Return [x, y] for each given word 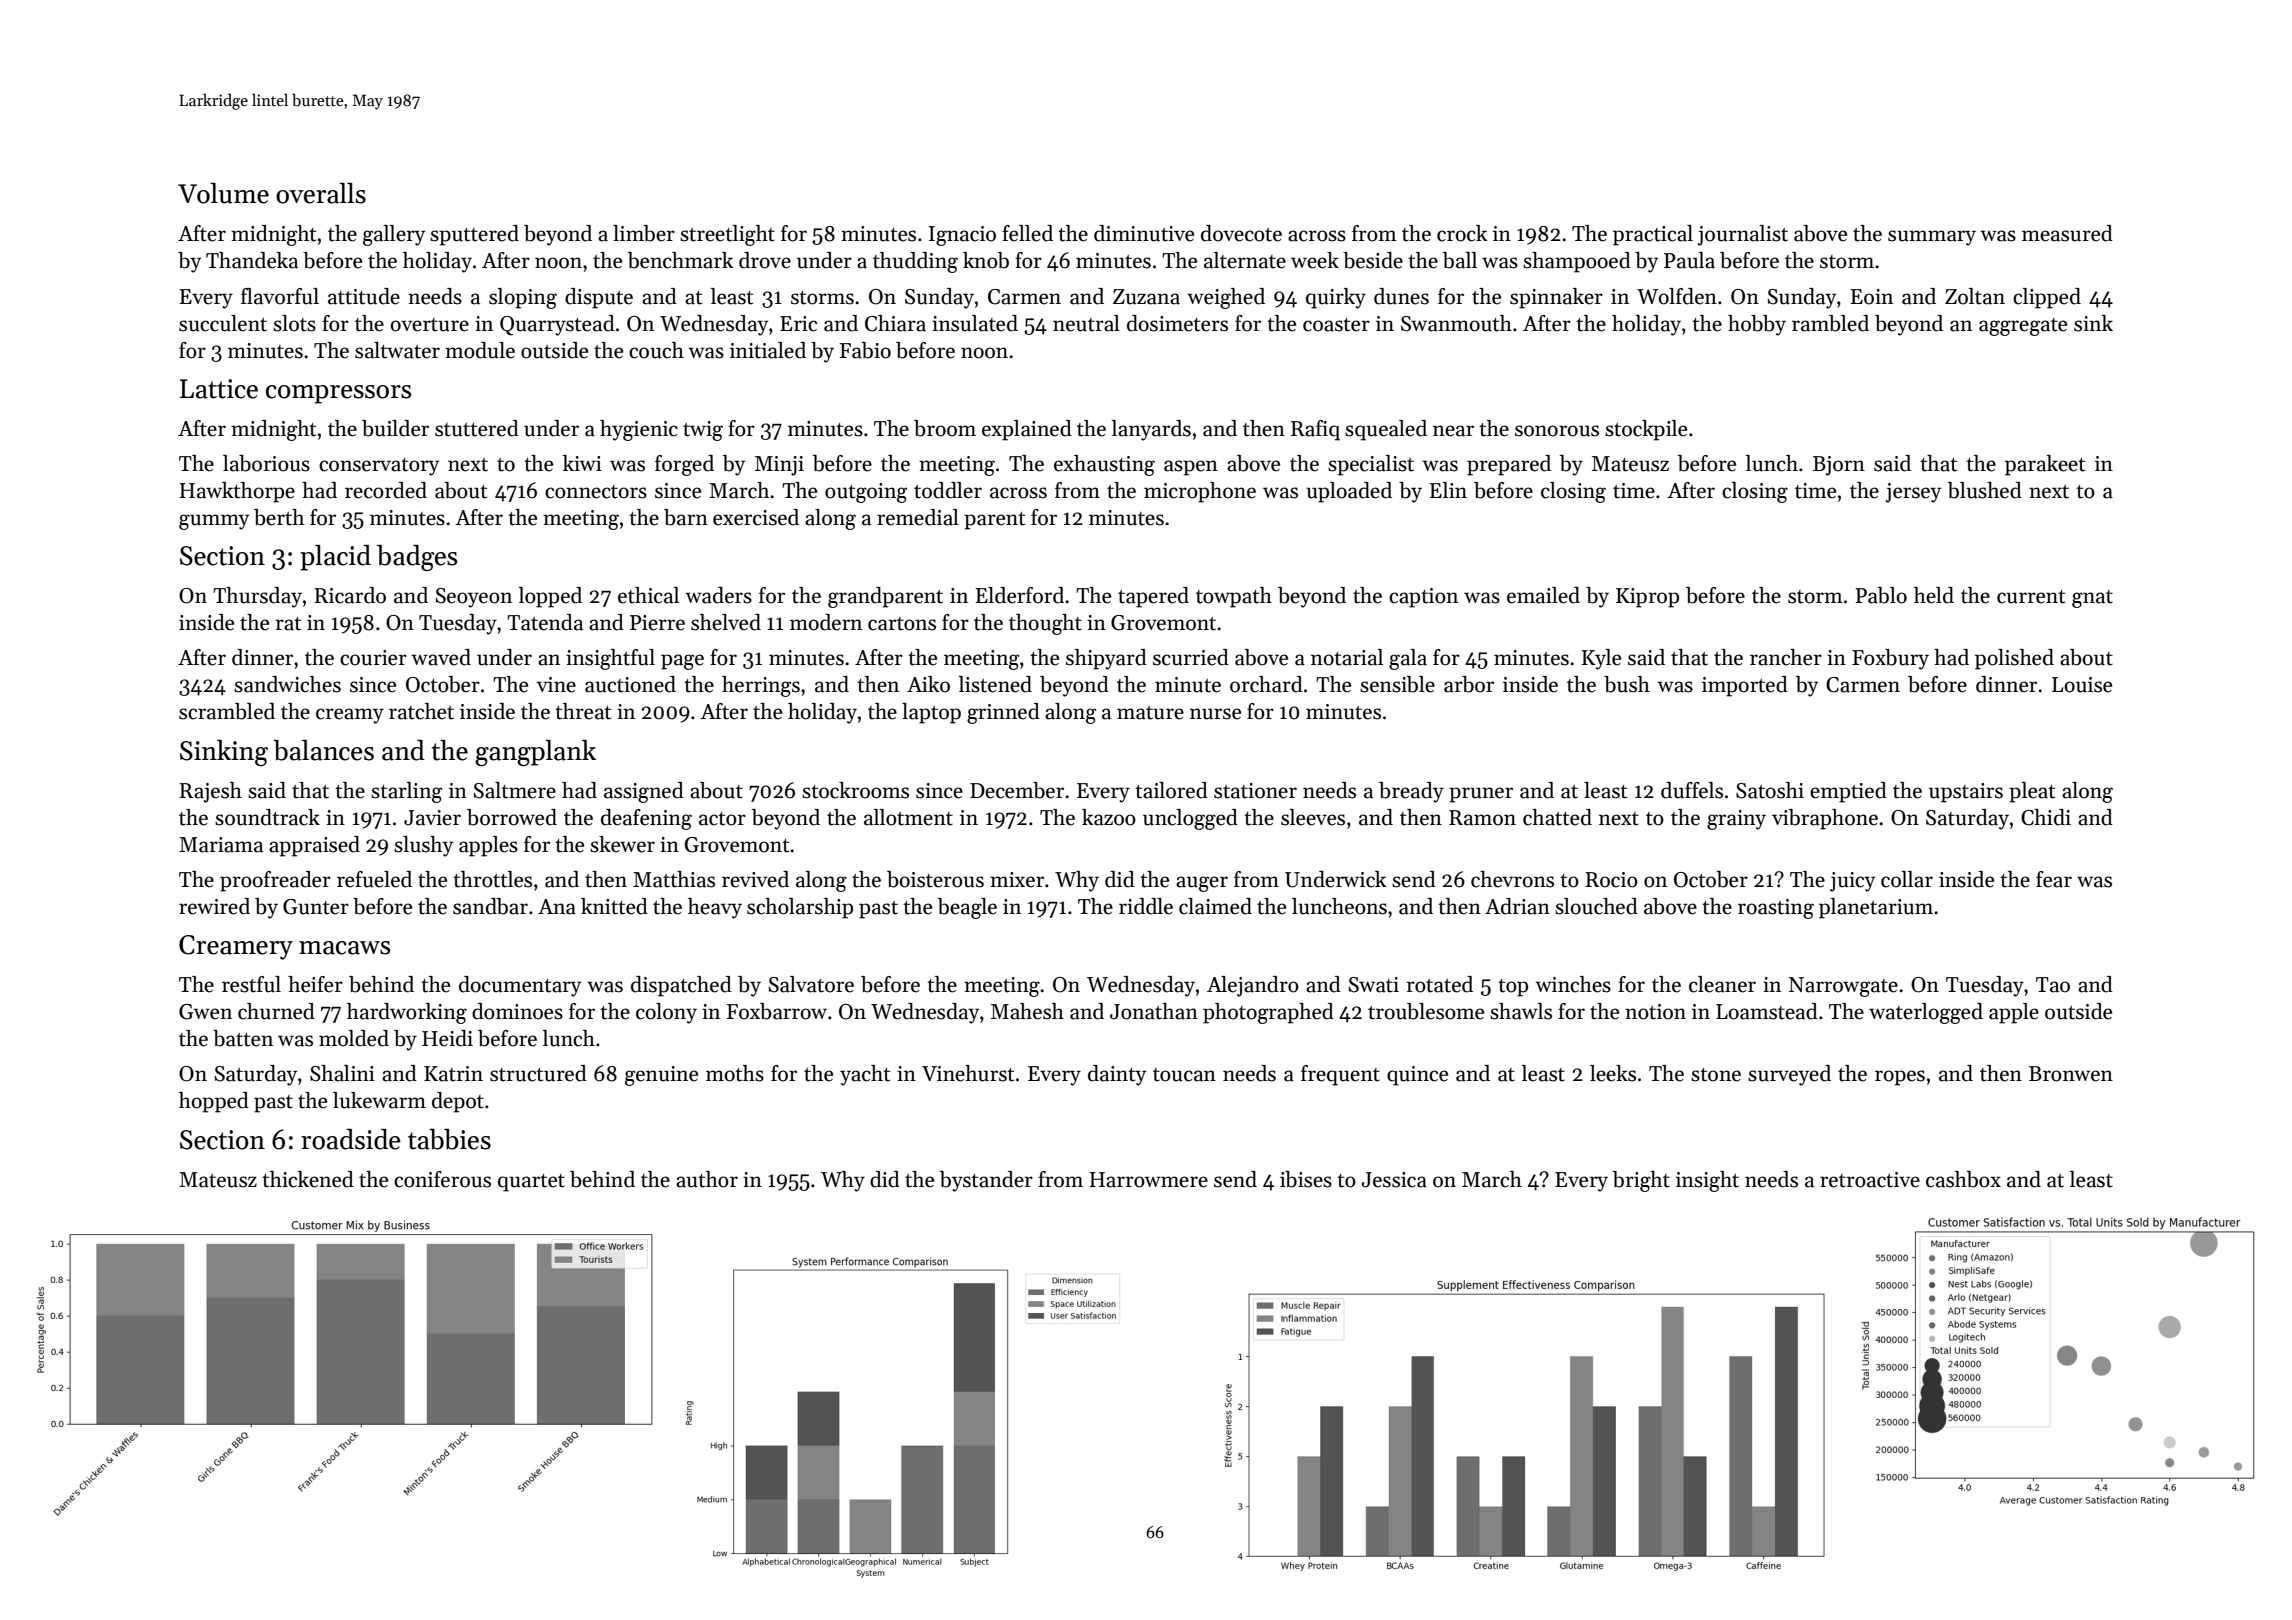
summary [1932, 238]
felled [1027, 233]
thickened [308, 1179]
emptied [1848, 792]
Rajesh [210, 792]
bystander [986, 1181]
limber [644, 233]
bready [1411, 792]
